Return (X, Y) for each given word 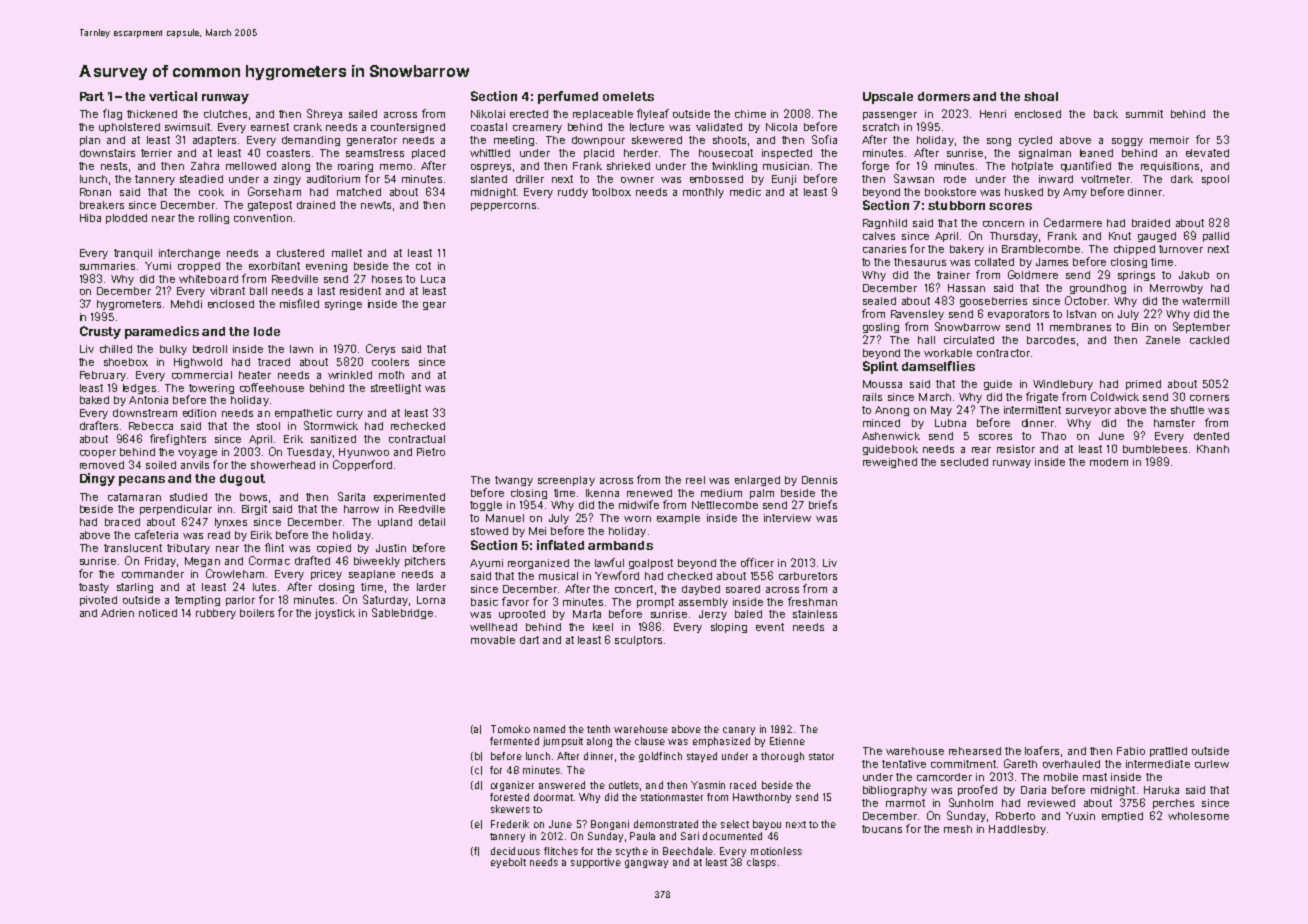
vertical (173, 96)
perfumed (568, 97)
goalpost (651, 564)
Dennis (819, 480)
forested (509, 797)
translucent (133, 548)
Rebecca (151, 426)
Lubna (950, 423)
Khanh (1213, 449)
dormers (944, 96)
